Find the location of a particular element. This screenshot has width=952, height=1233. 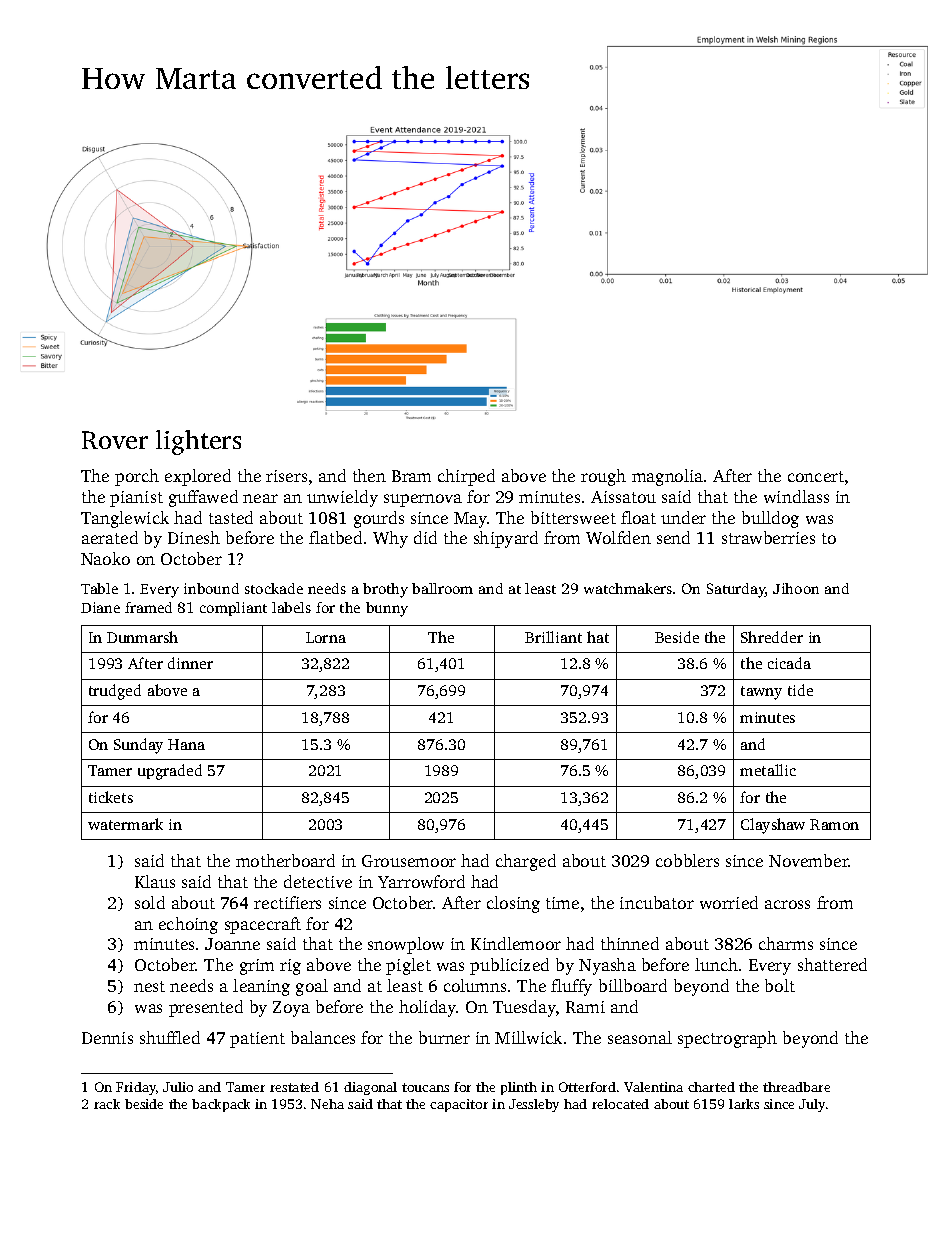

cobblers is located at coordinates (687, 860).
